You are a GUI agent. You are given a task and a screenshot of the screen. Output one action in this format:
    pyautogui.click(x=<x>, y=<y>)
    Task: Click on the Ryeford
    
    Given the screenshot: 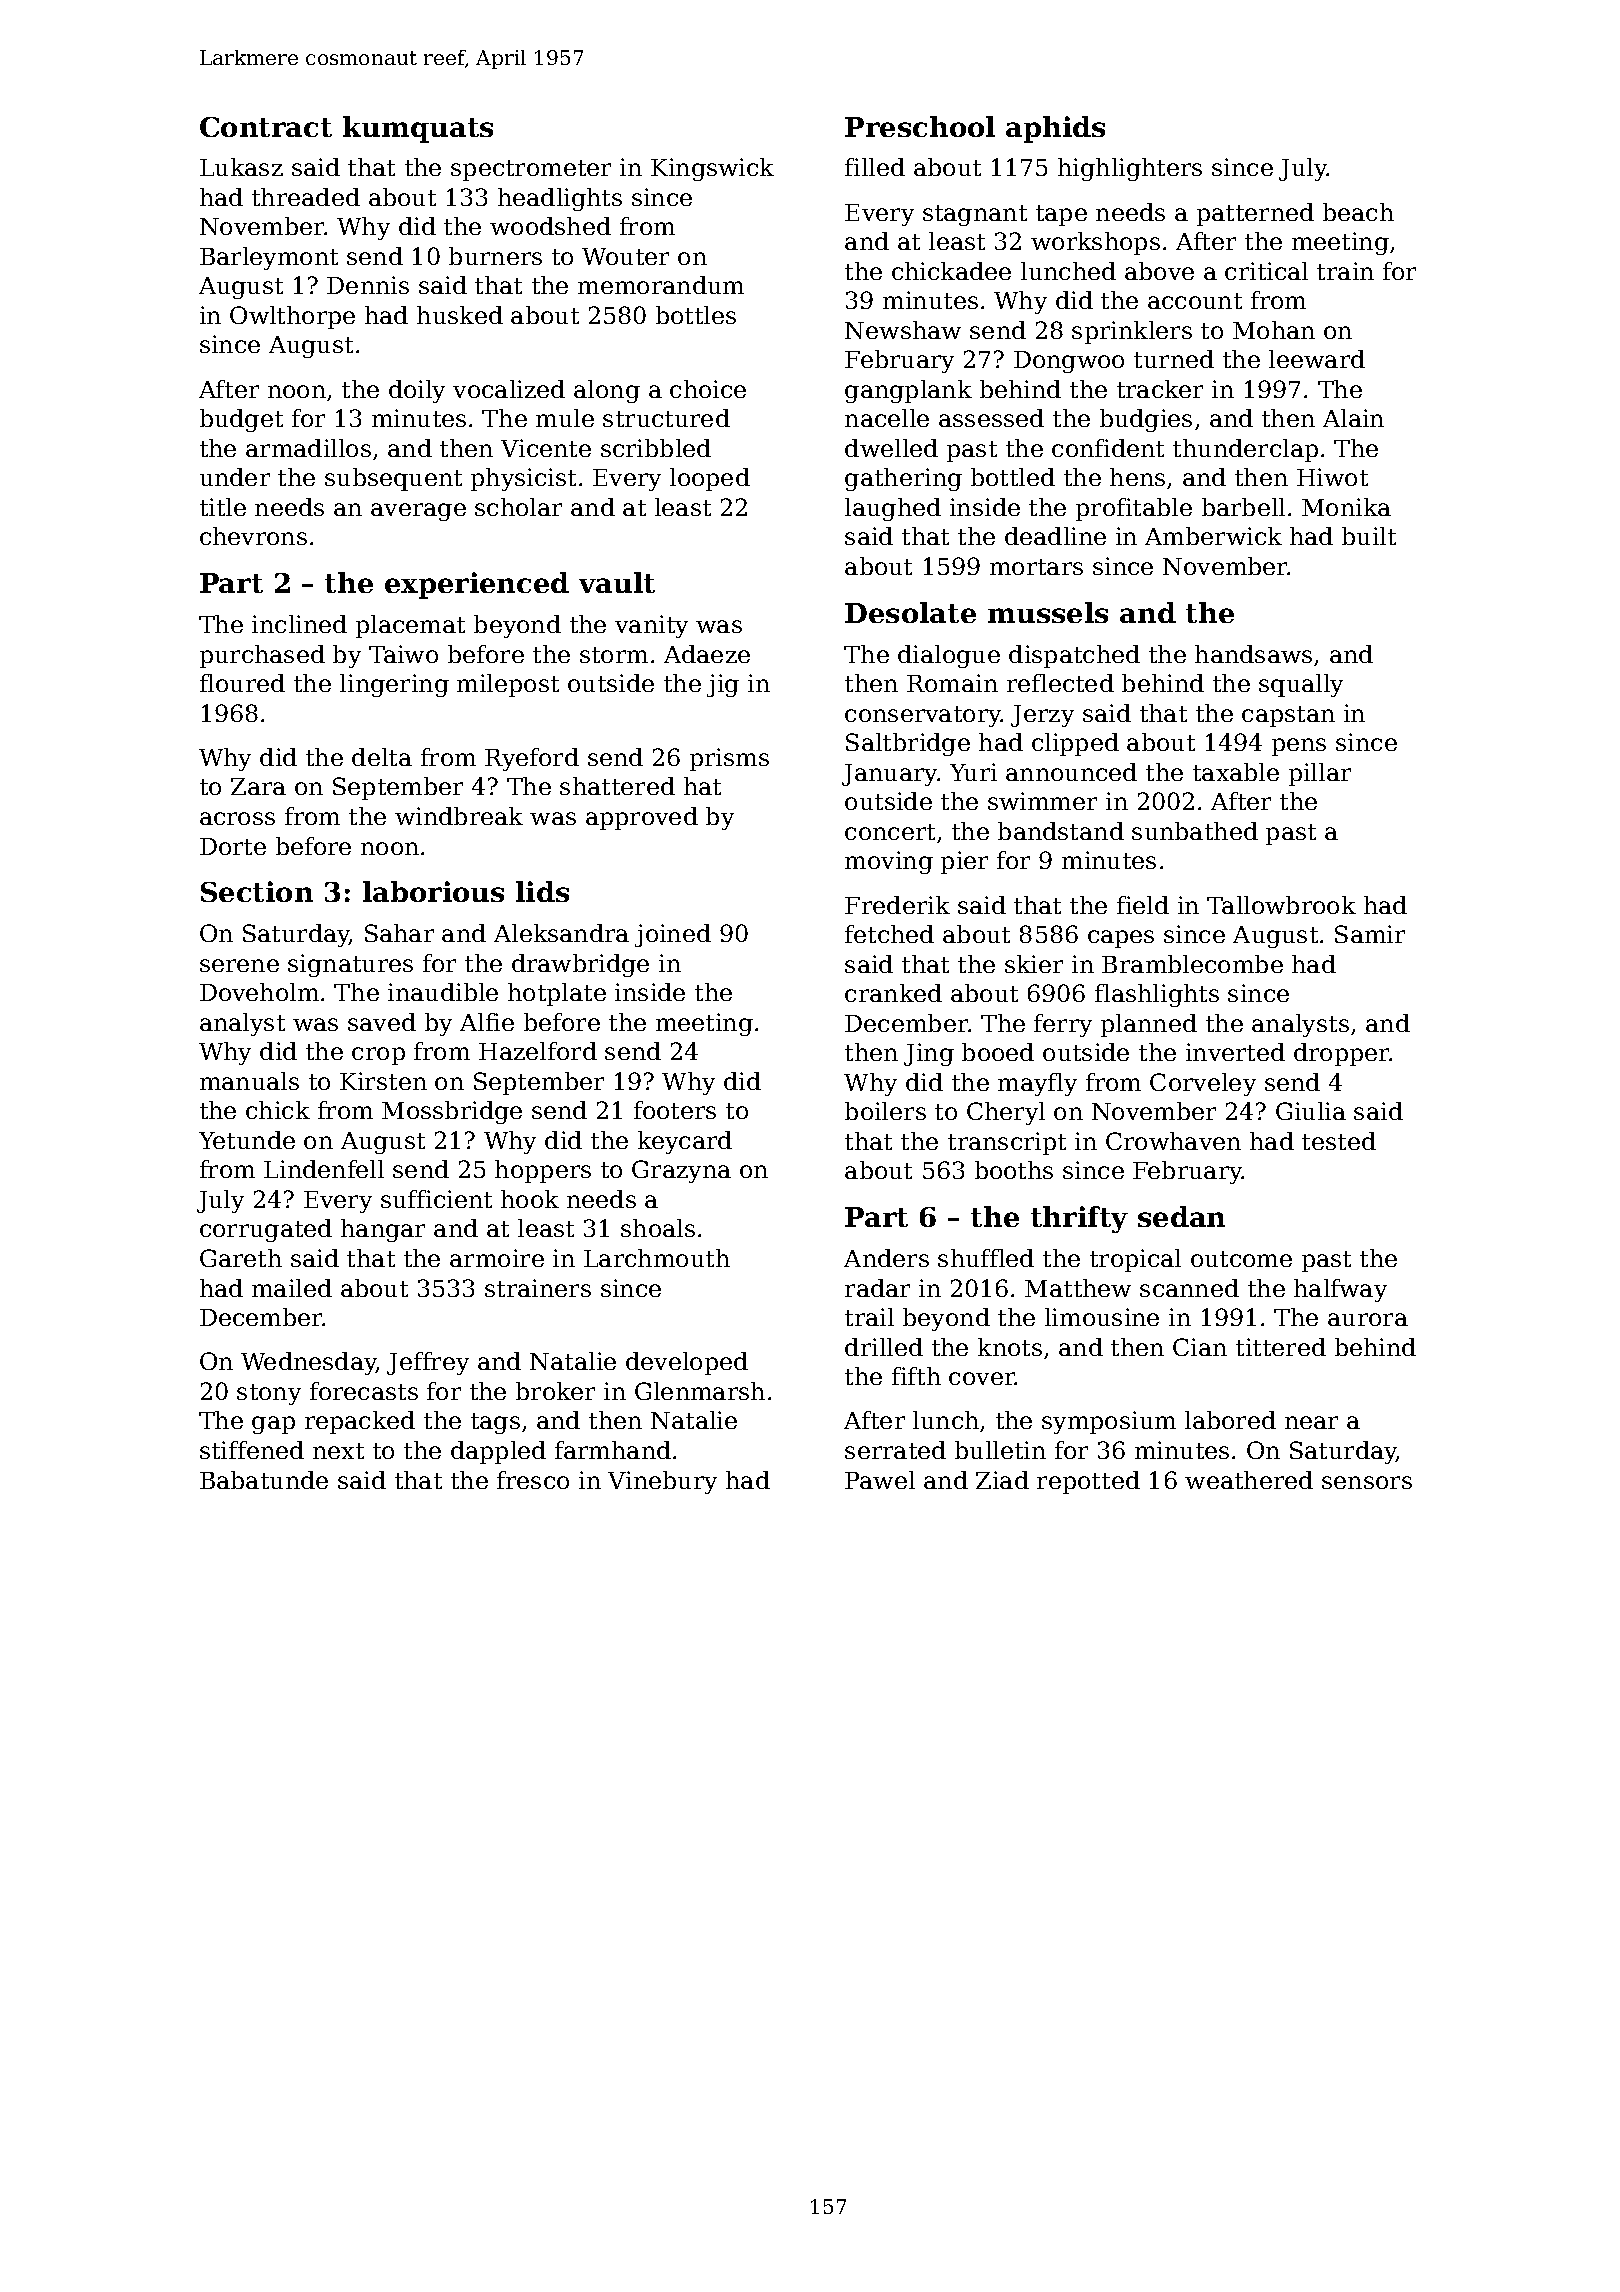 What is the action you would take?
    pyautogui.click(x=532, y=759)
